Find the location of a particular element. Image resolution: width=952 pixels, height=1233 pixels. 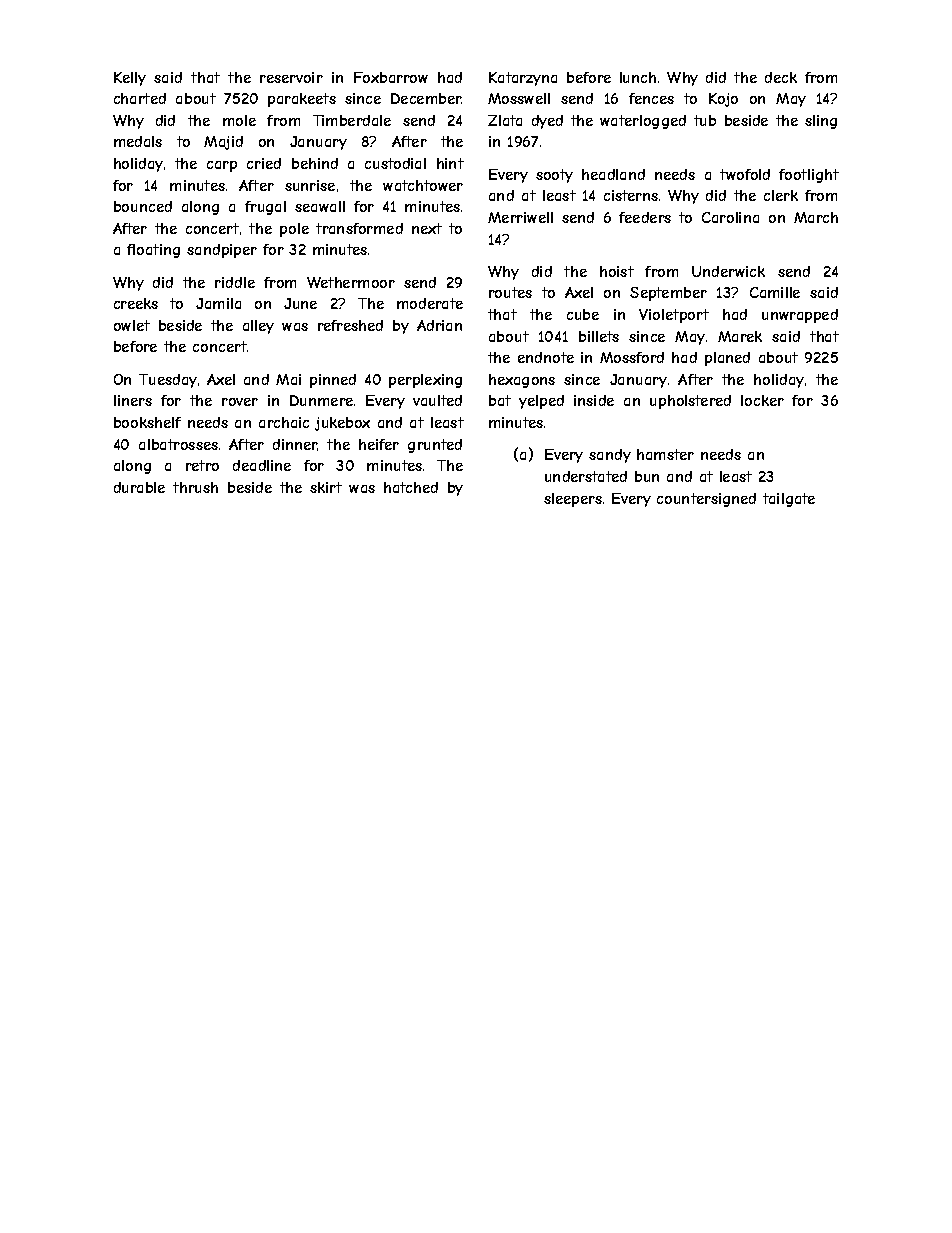

next is located at coordinates (427, 228).
